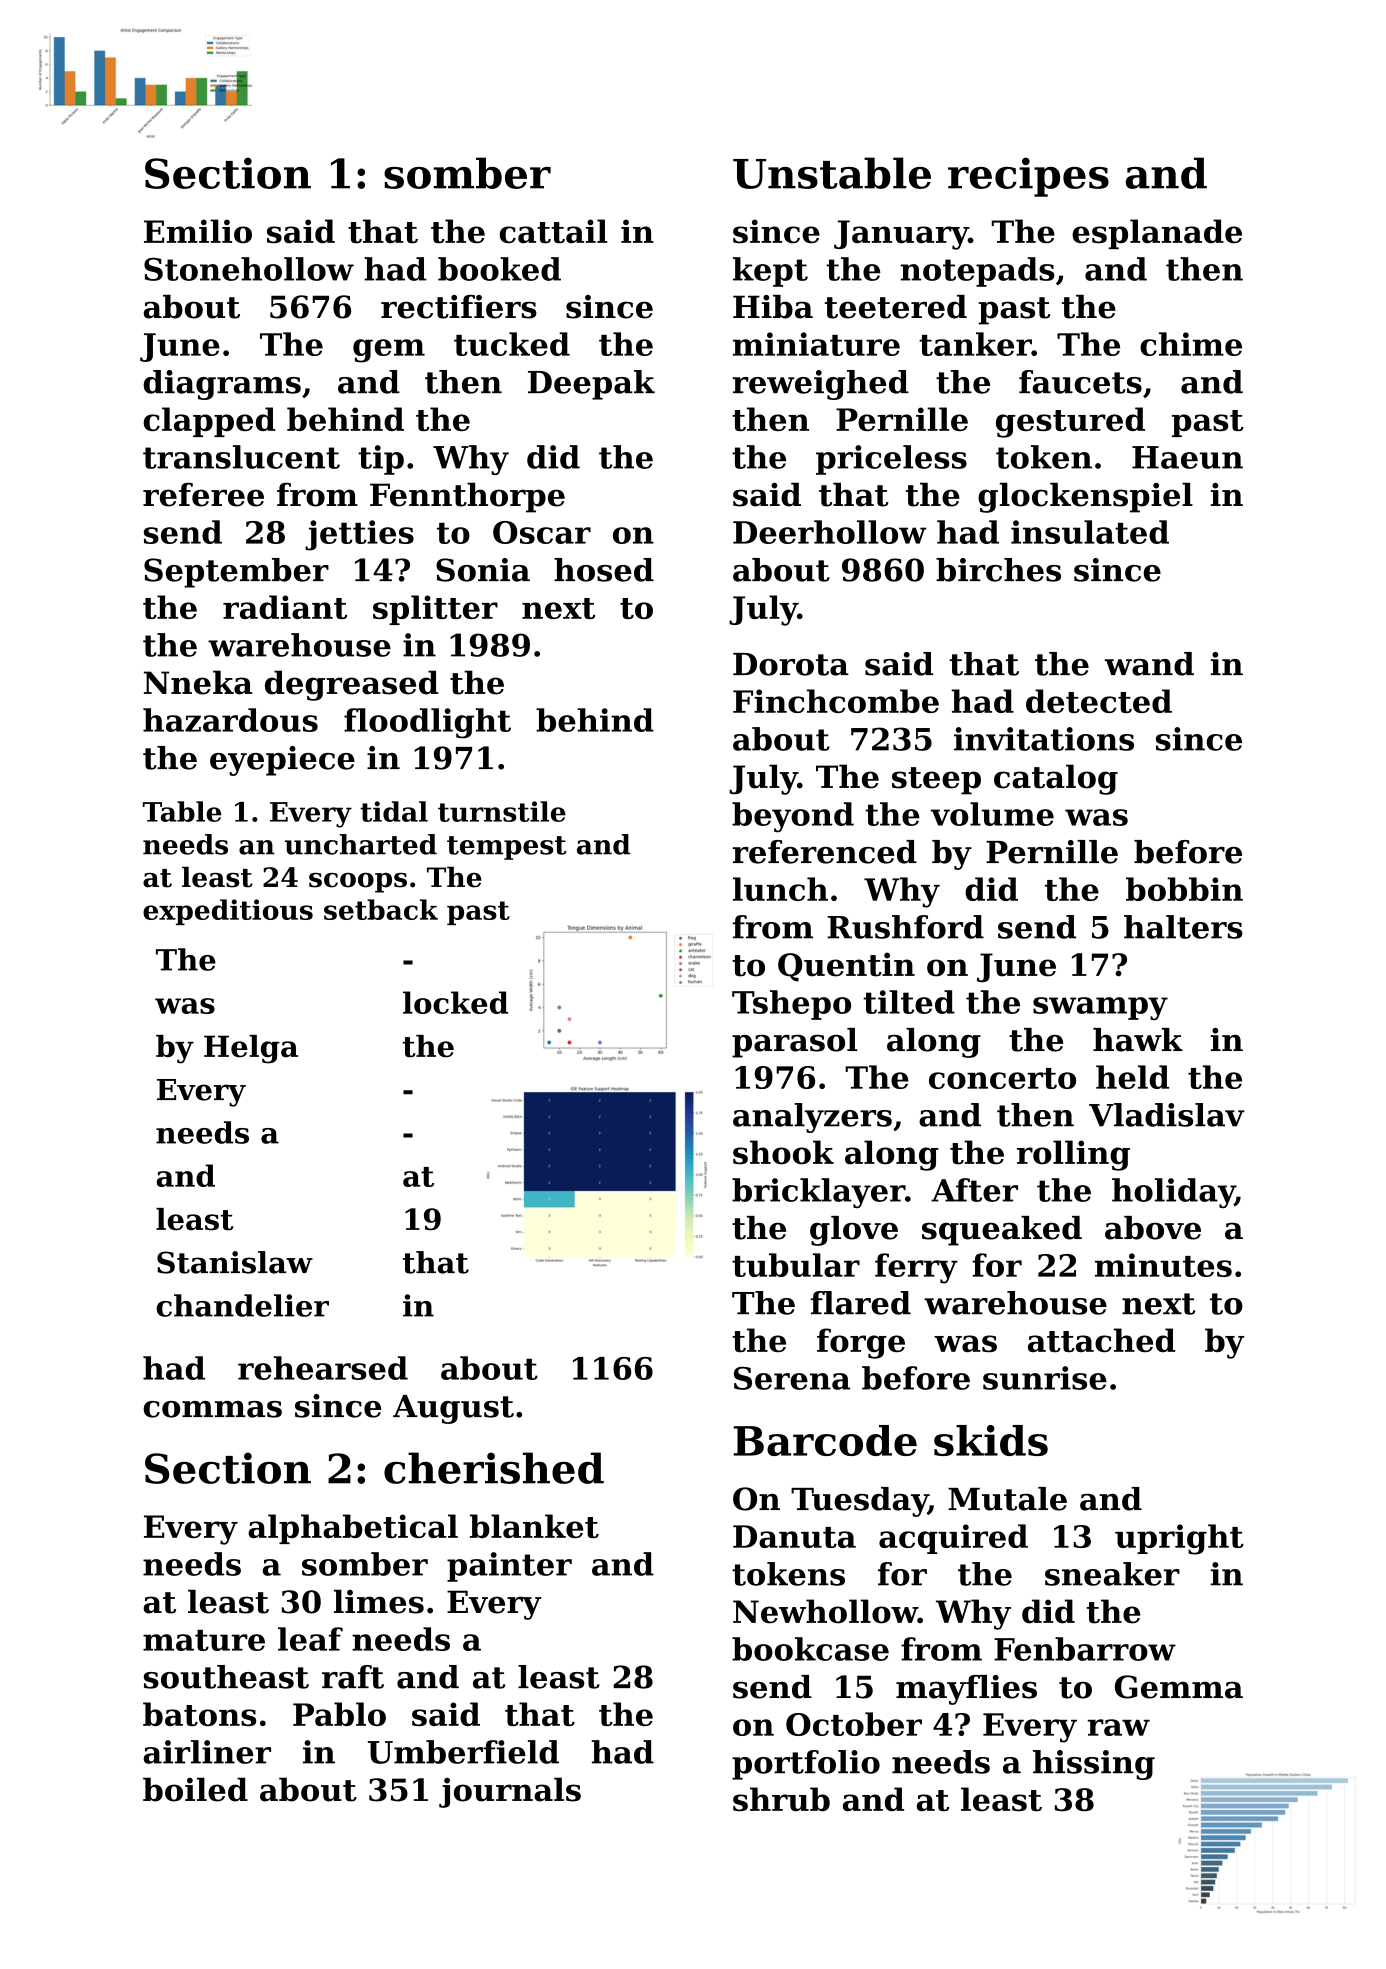  Describe the element at coordinates (235, 1262) in the screenshot. I see `Stanislaw` at that location.
